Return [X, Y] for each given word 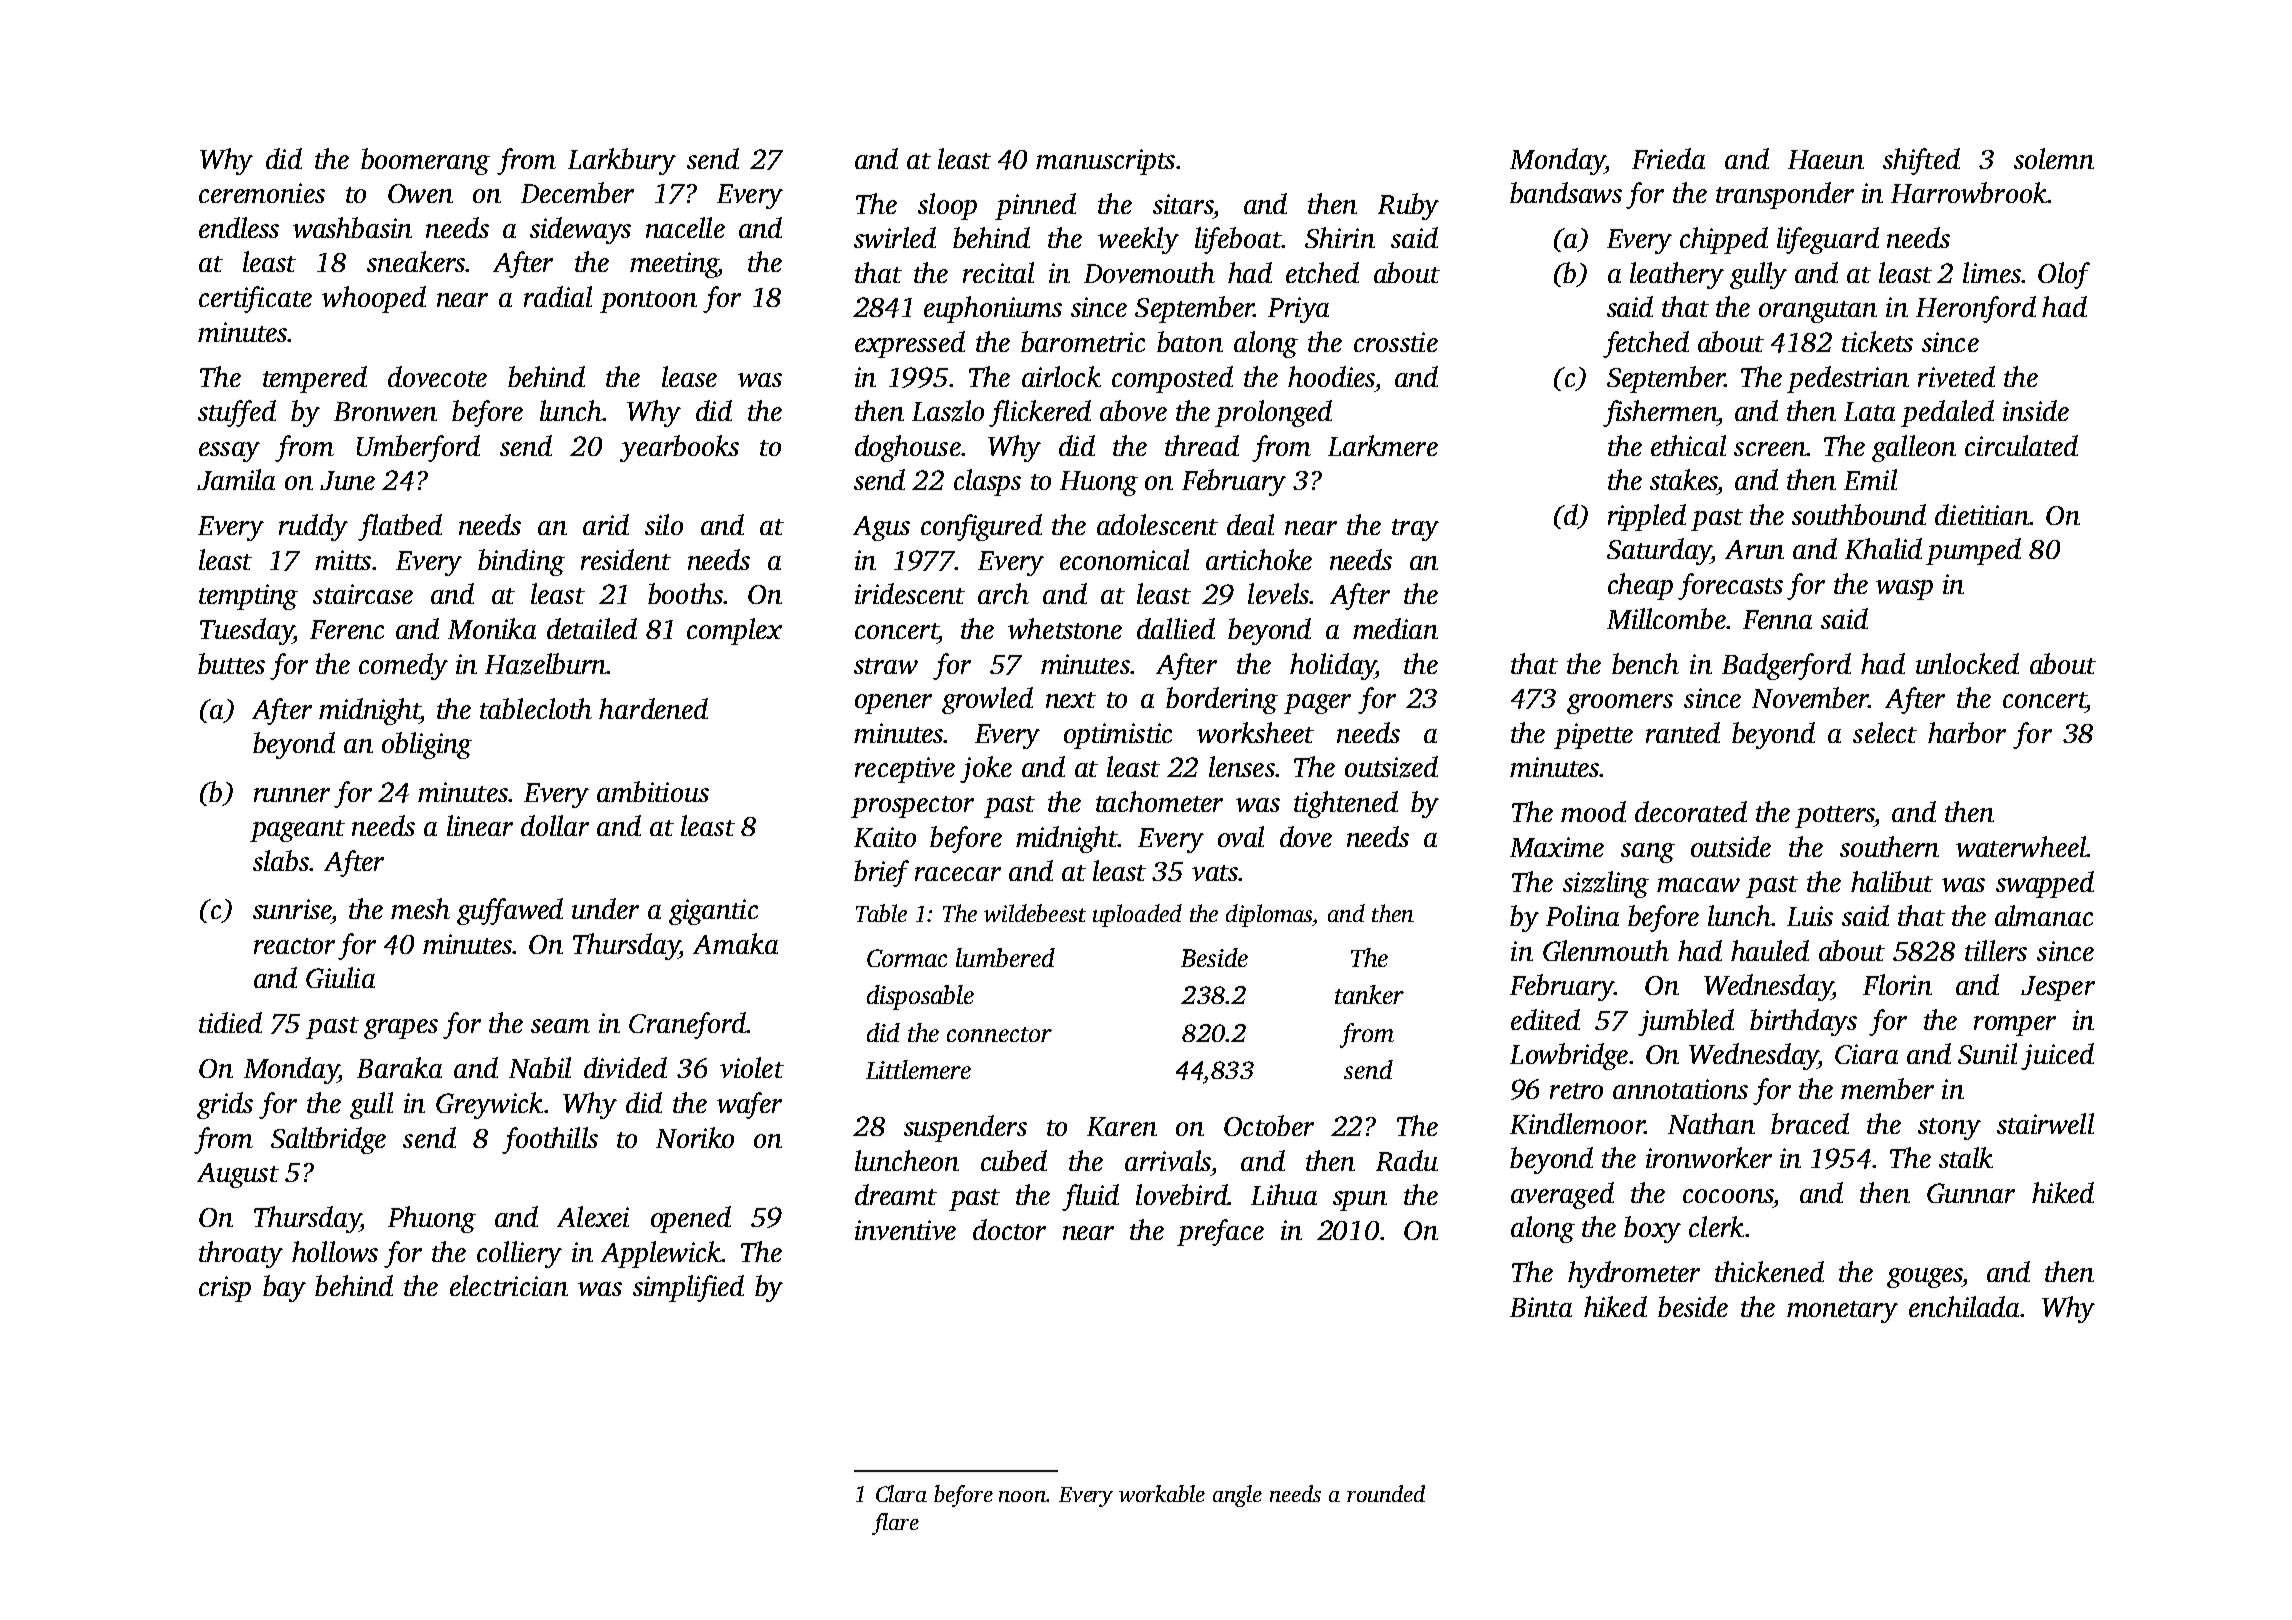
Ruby [1408, 206]
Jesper [2058, 988]
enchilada [1964, 1306]
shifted [1921, 161]
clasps [987, 482]
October [1269, 1125]
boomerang [425, 161]
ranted [1683, 732]
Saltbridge [328, 1140]
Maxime [1557, 847]
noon [1023, 1496]
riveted [1956, 376]
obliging [427, 745]
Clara [901, 1493]
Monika [492, 628]
